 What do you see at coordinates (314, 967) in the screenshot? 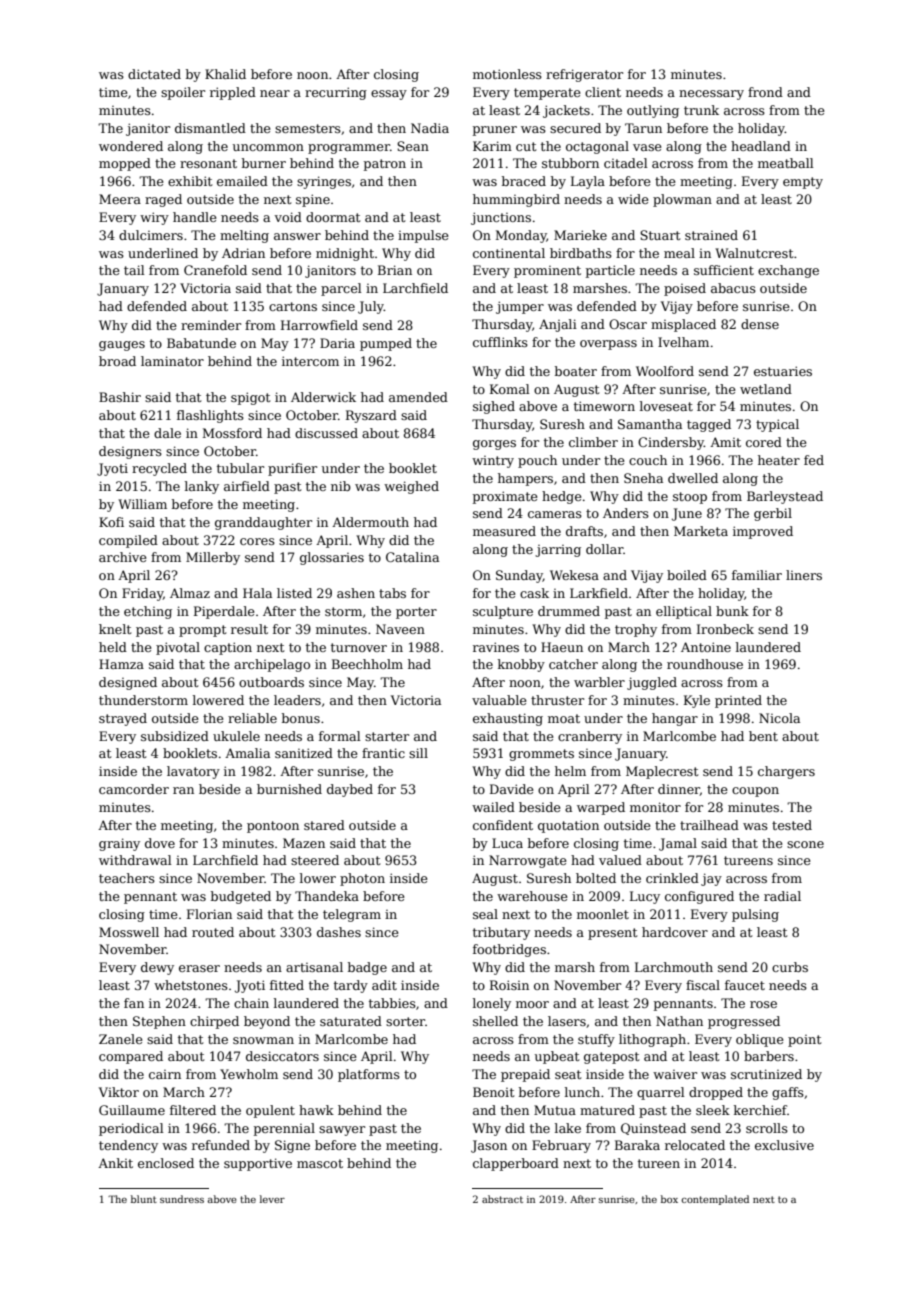
I see `artisanal` at bounding box center [314, 967].
